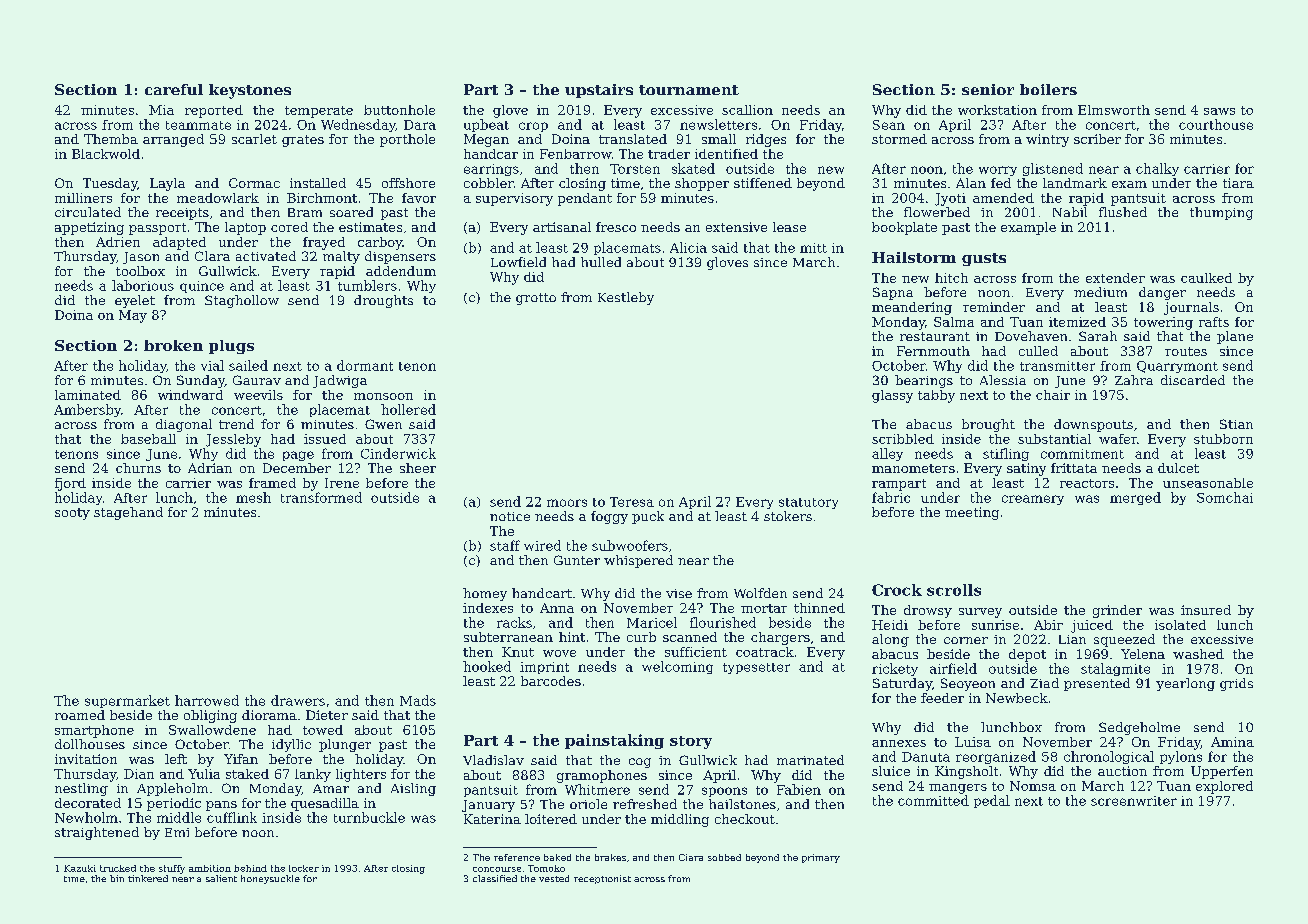  I want to click on pedal, so click(992, 801).
